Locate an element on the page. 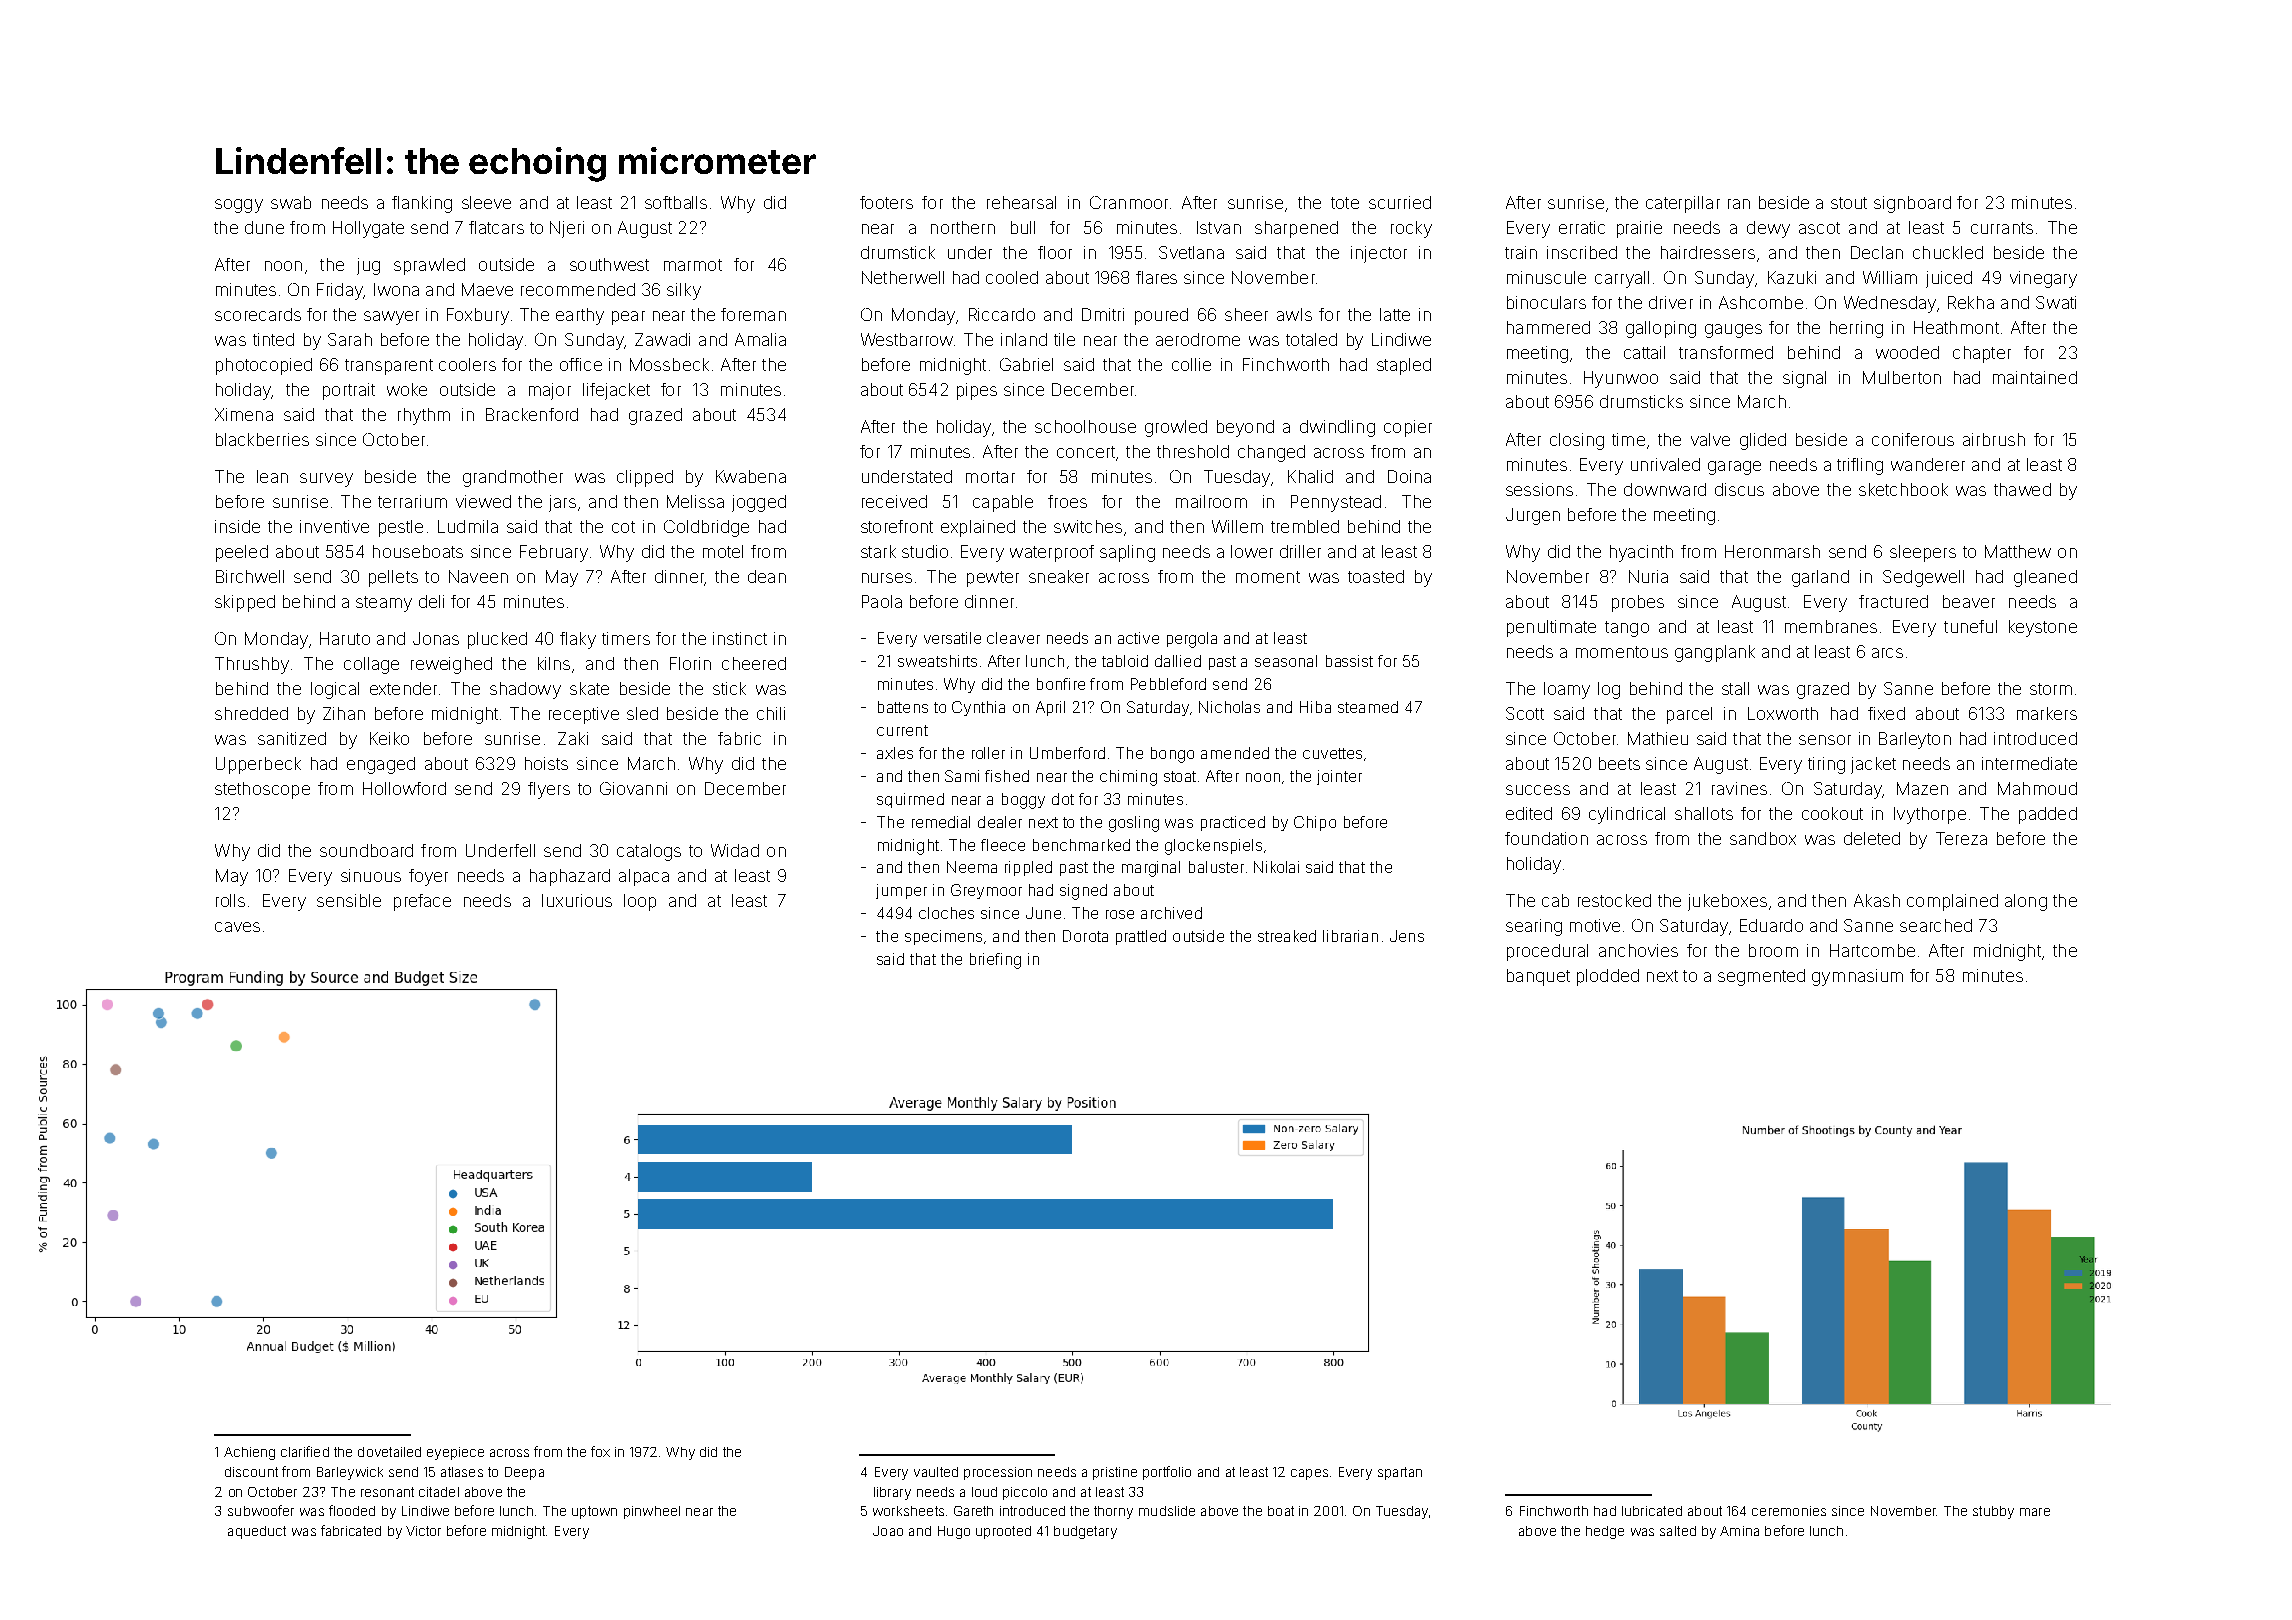  instinct is located at coordinates (740, 638).
